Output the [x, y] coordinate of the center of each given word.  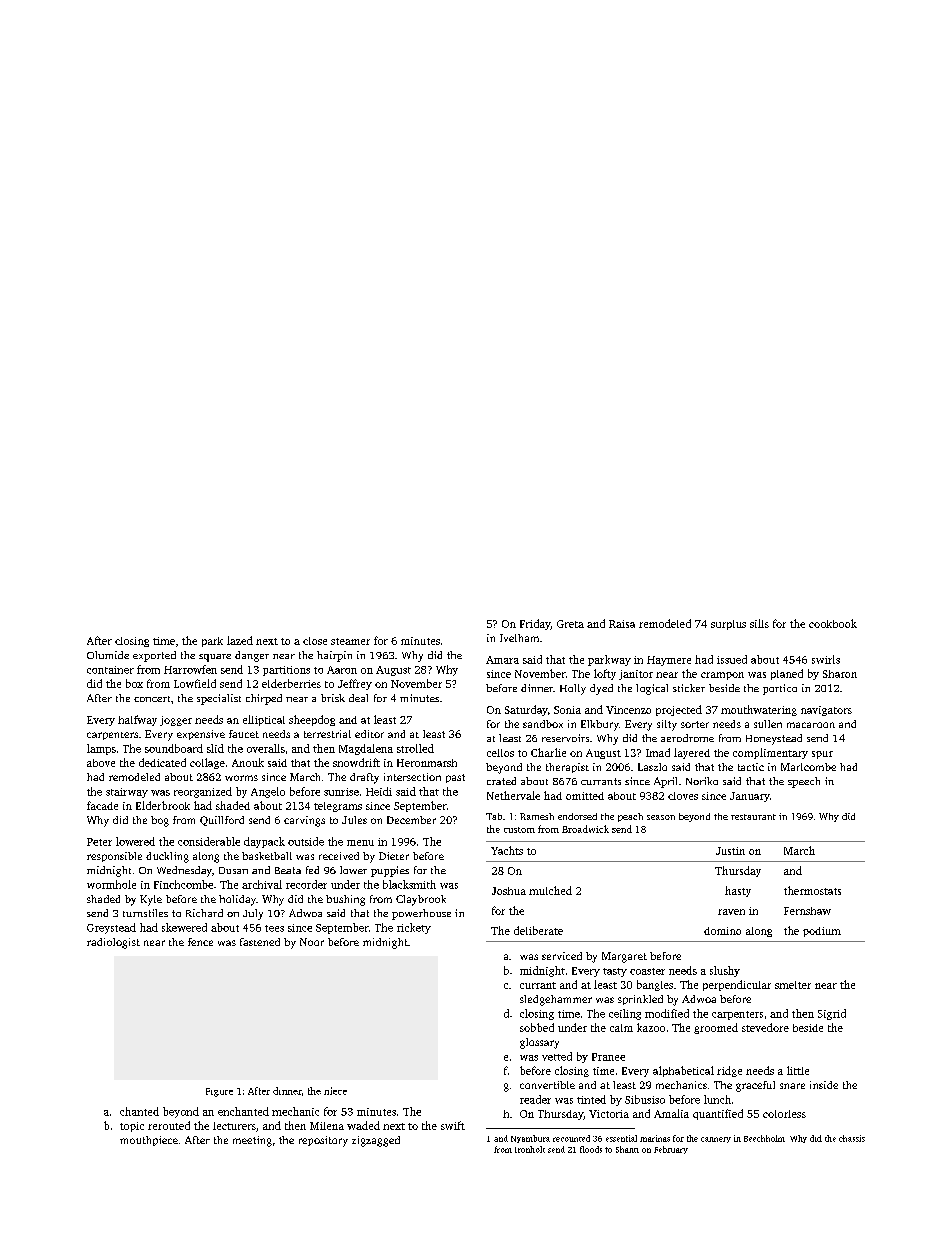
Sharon [840, 674]
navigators [826, 711]
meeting [252, 1141]
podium [822, 932]
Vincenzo [628, 710]
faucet [244, 734]
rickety [414, 928]
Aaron [342, 670]
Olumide [108, 655]
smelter [793, 985]
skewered [184, 927]
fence [200, 942]
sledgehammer [556, 1000]
